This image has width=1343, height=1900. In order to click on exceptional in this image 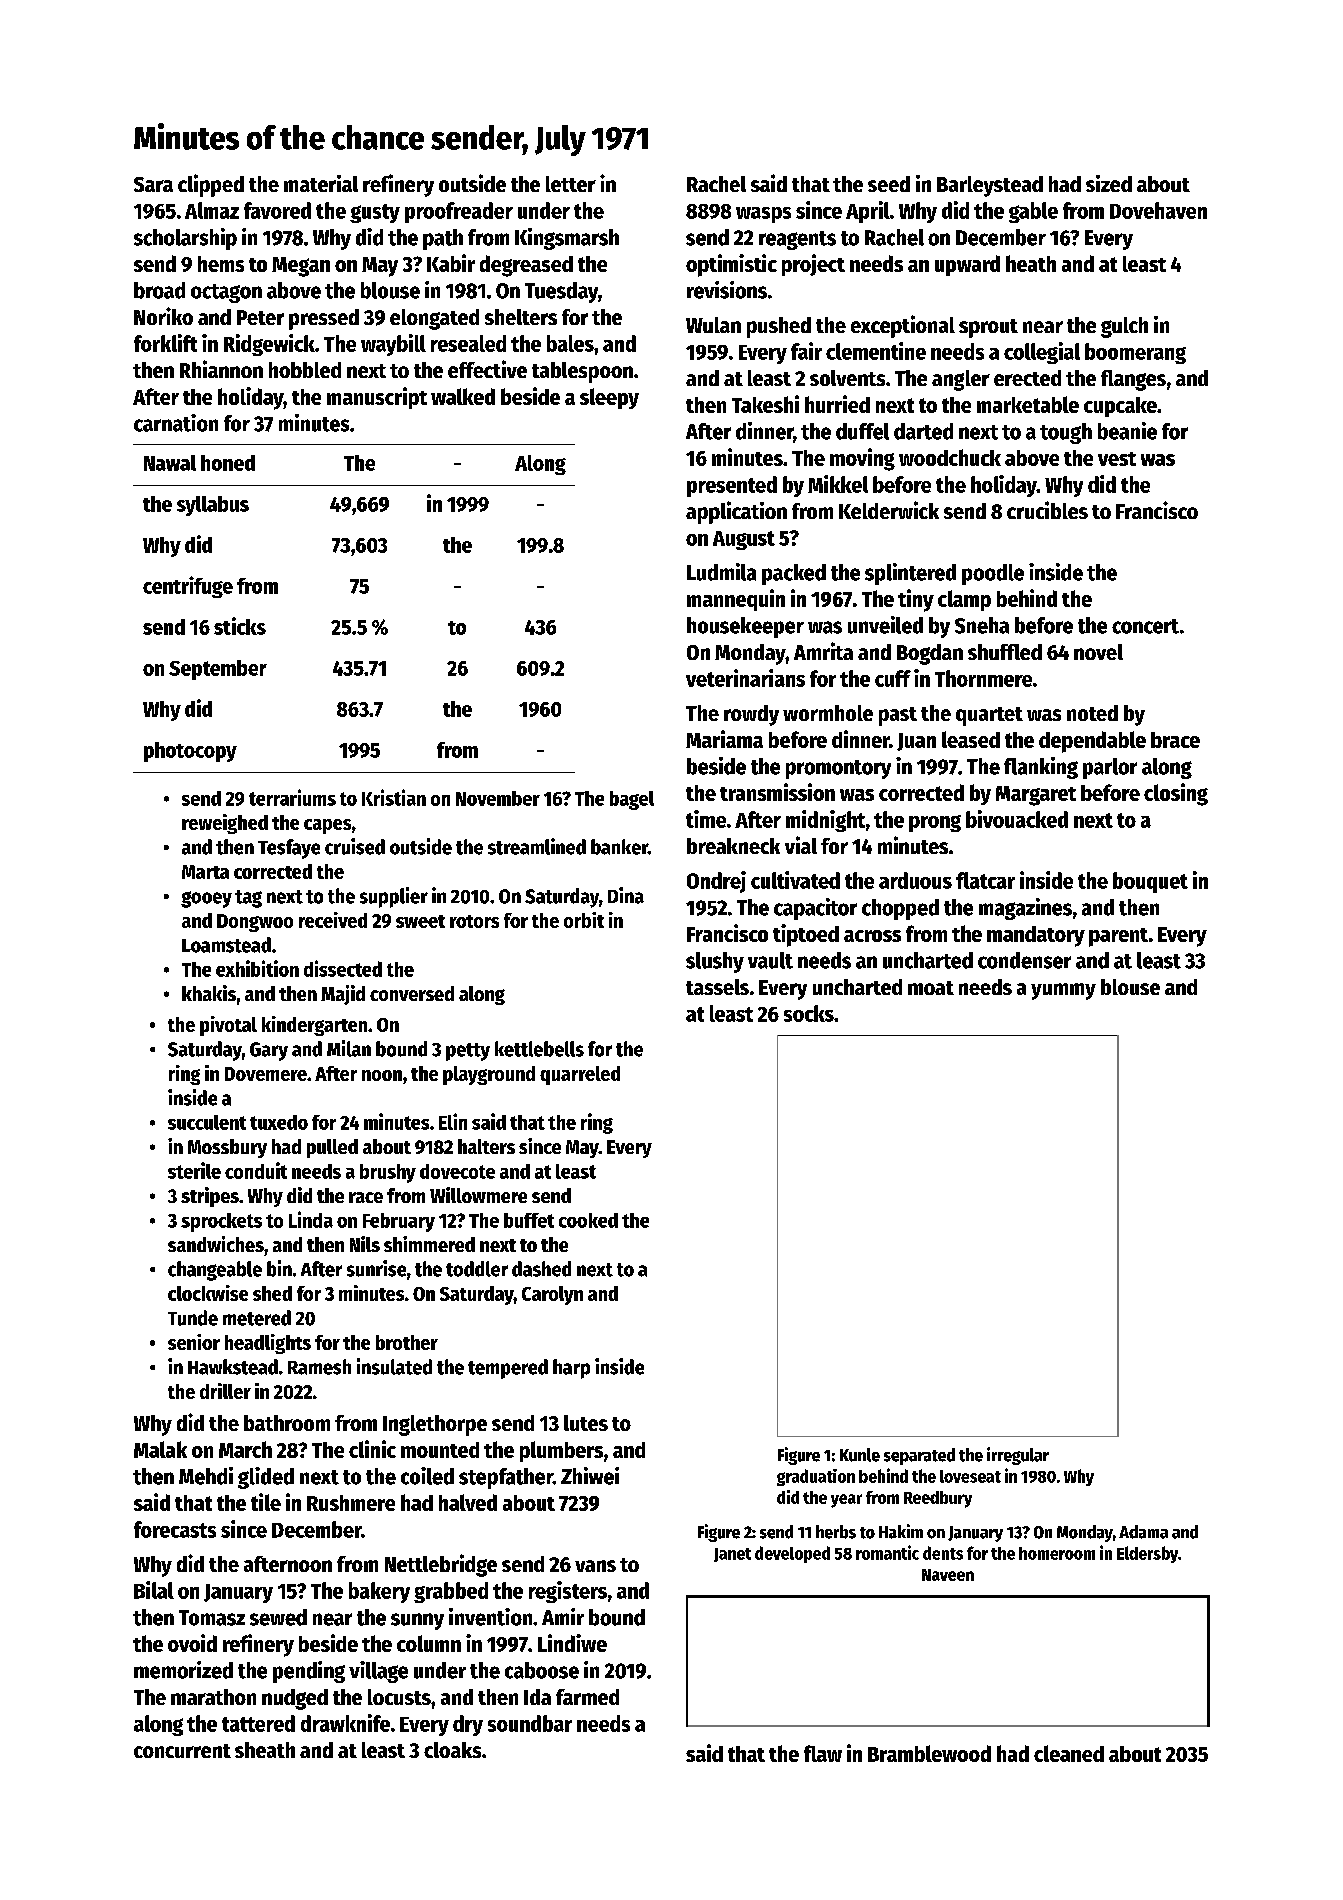, I will do `click(903, 326)`.
